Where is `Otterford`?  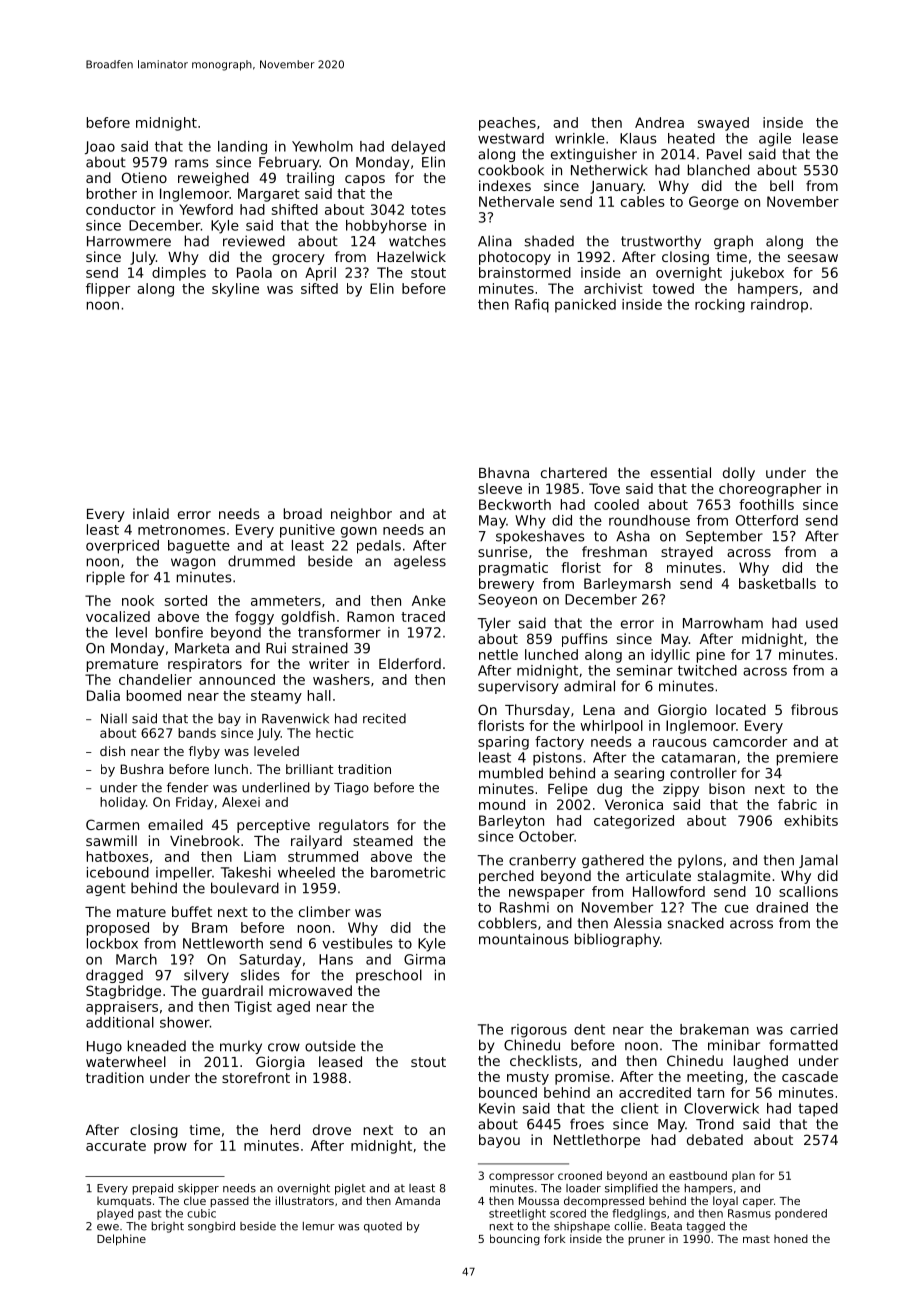 Otterford is located at coordinates (767, 520).
